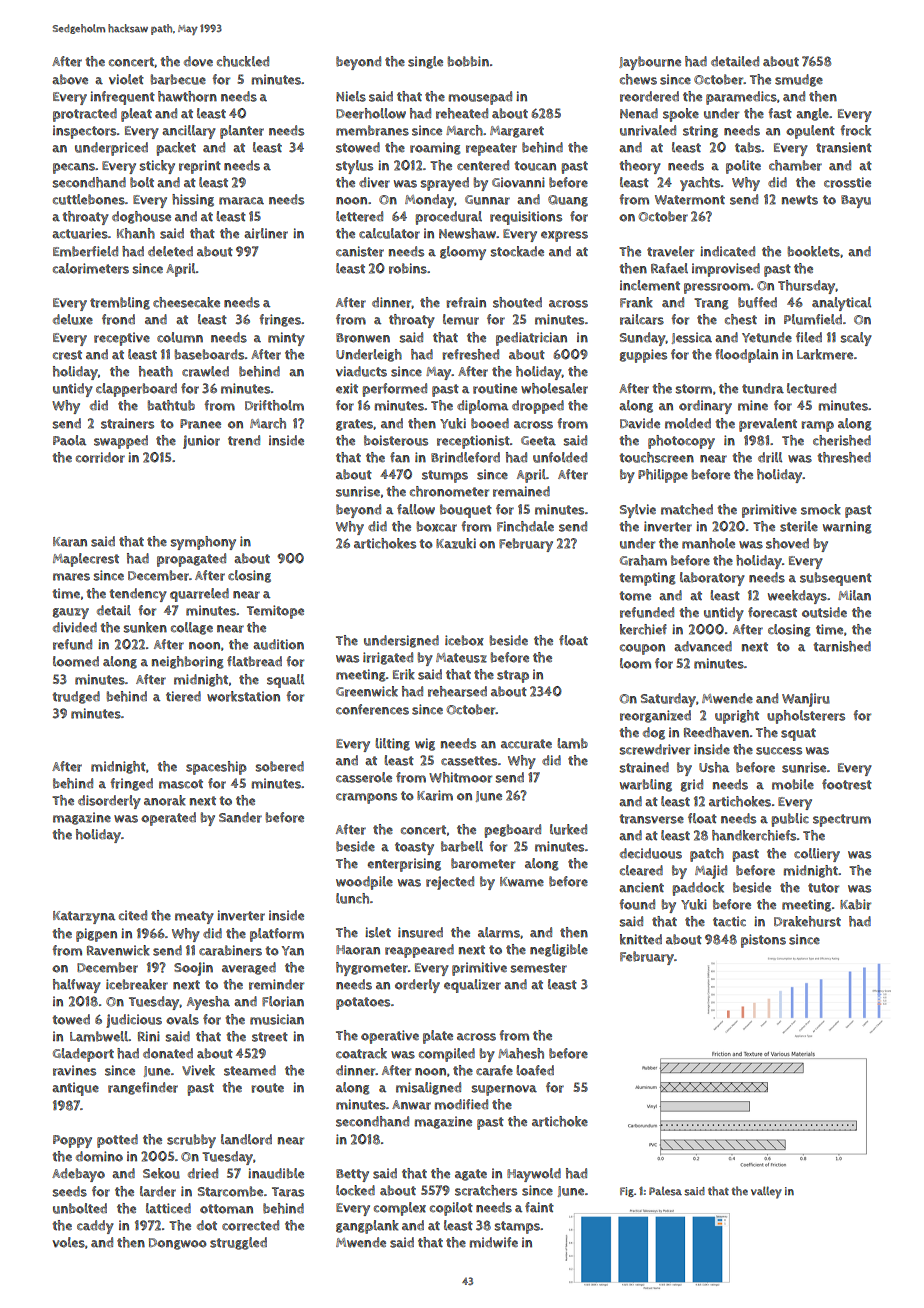 Image resolution: width=924 pixels, height=1308 pixels. Describe the element at coordinates (767, 337) in the screenshot. I see `Yetunde` at that location.
